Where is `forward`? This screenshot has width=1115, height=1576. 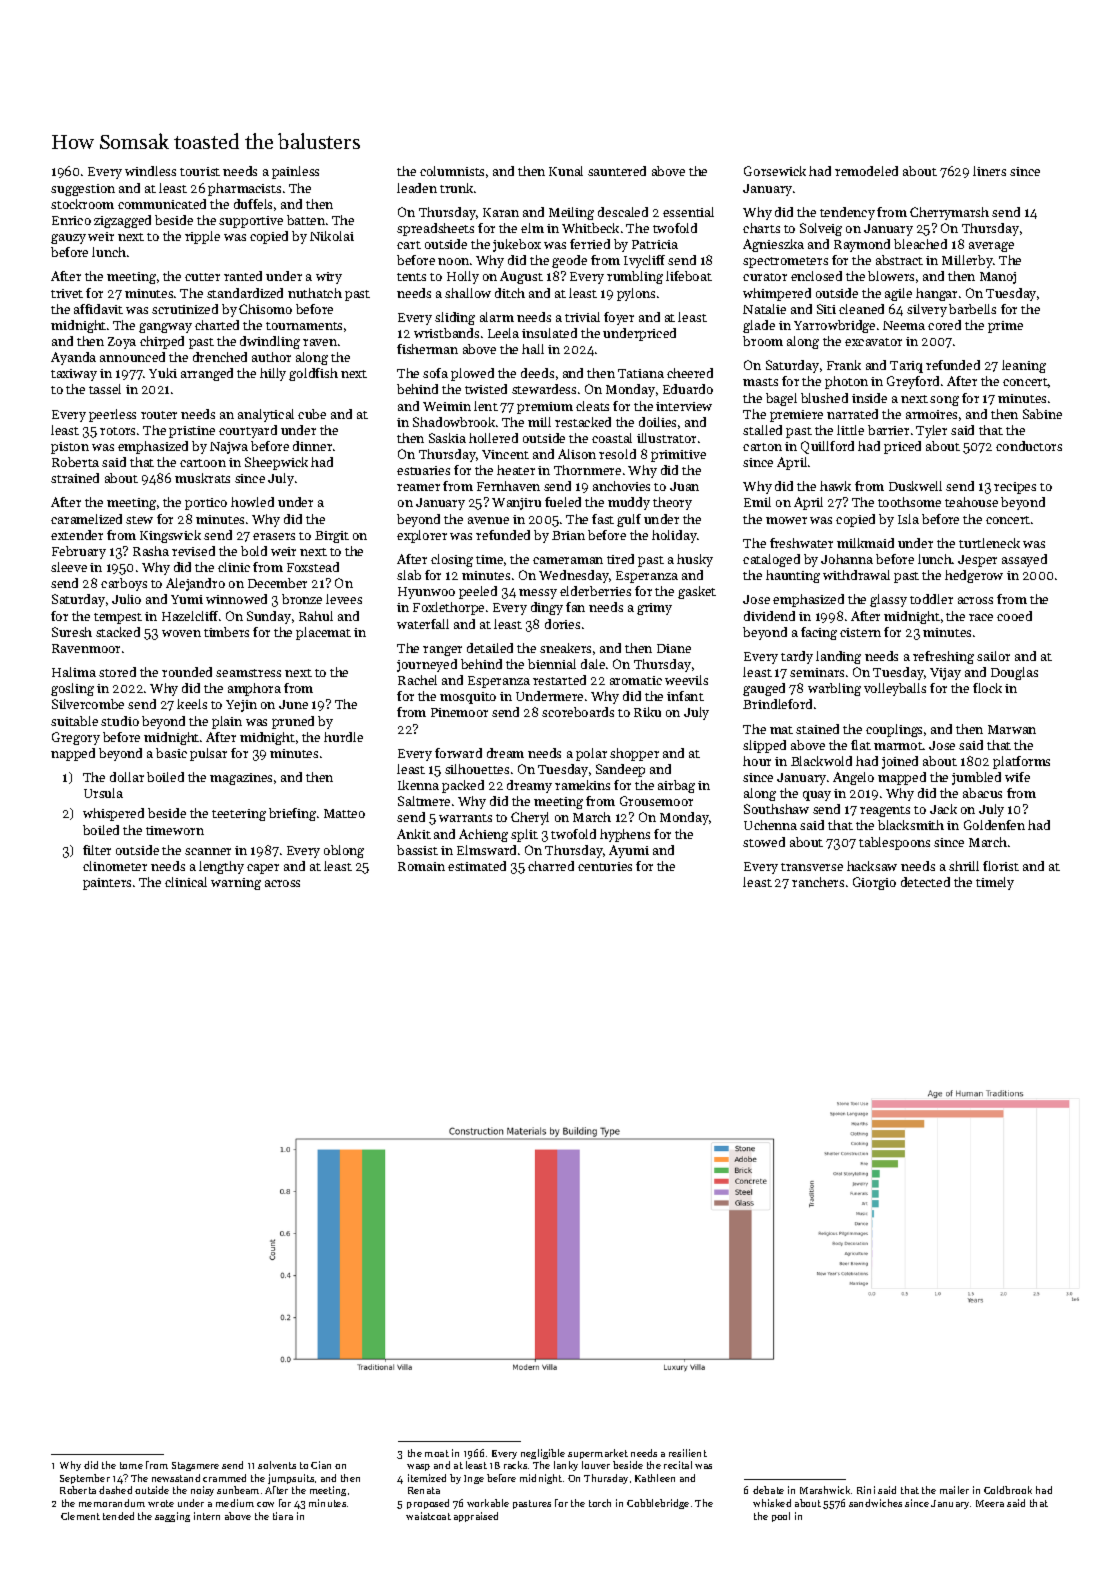 forward is located at coordinates (458, 753).
